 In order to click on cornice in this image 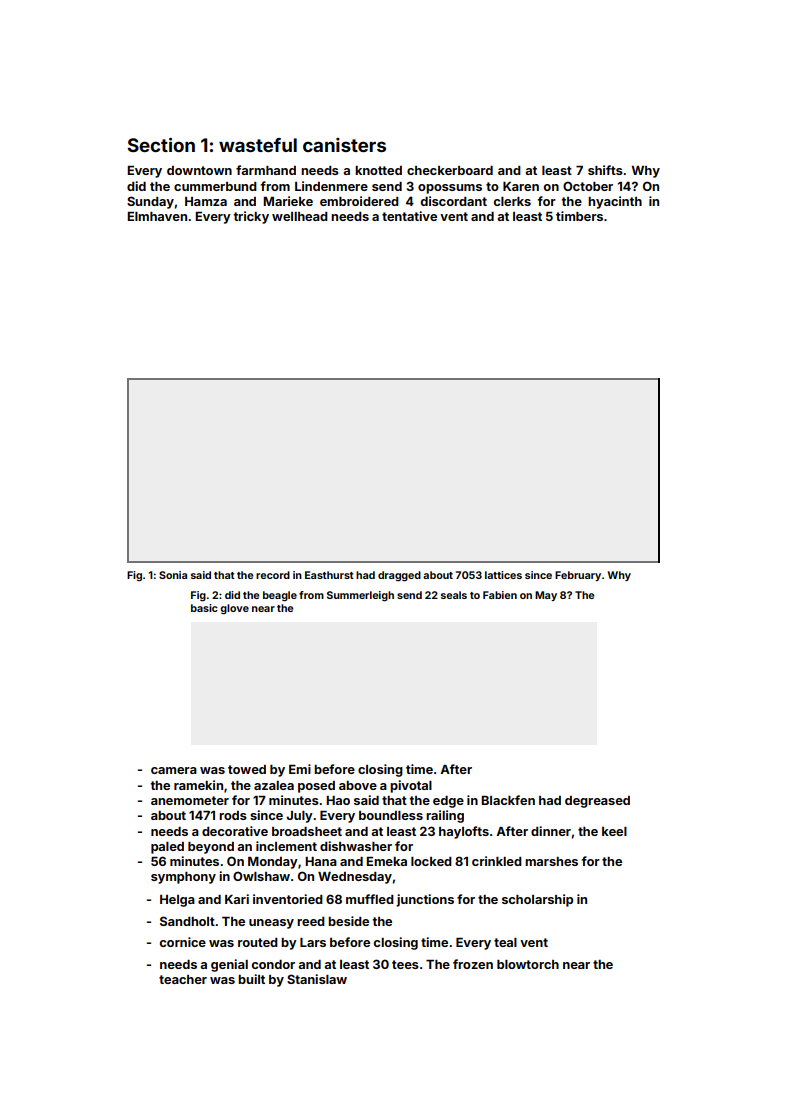, I will do `click(183, 942)`.
